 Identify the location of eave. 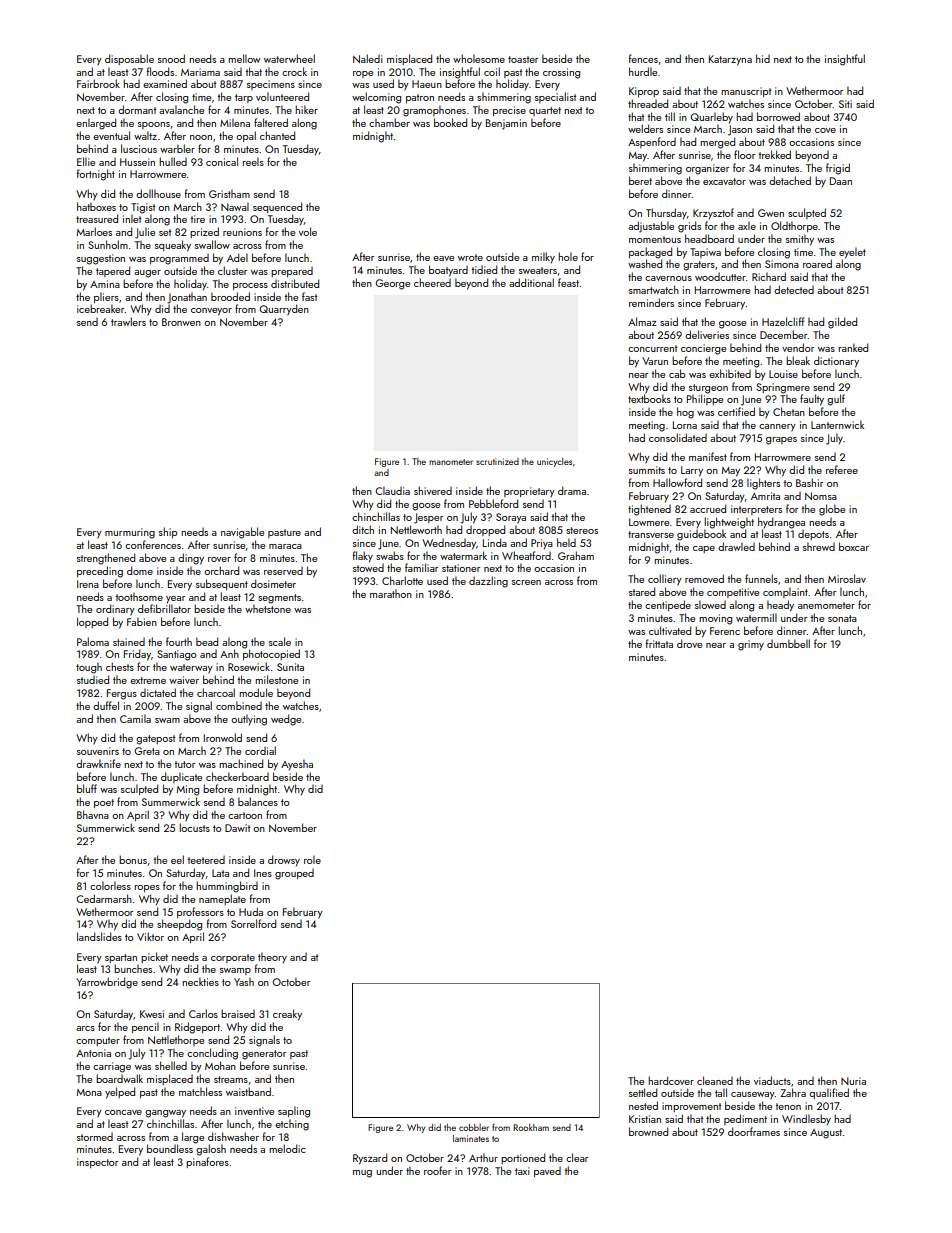
(443, 258).
